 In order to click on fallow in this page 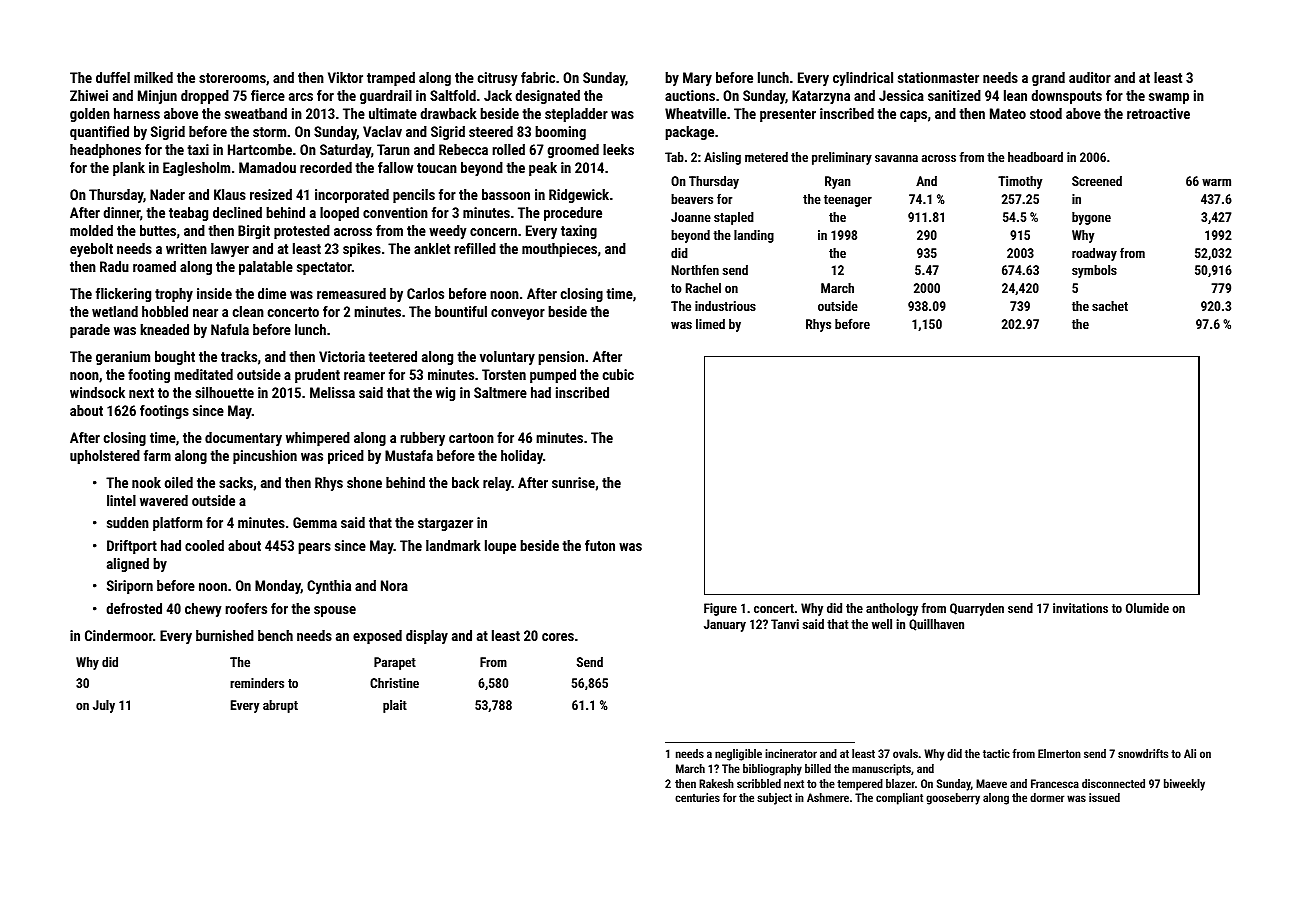, I will do `click(395, 167)`.
